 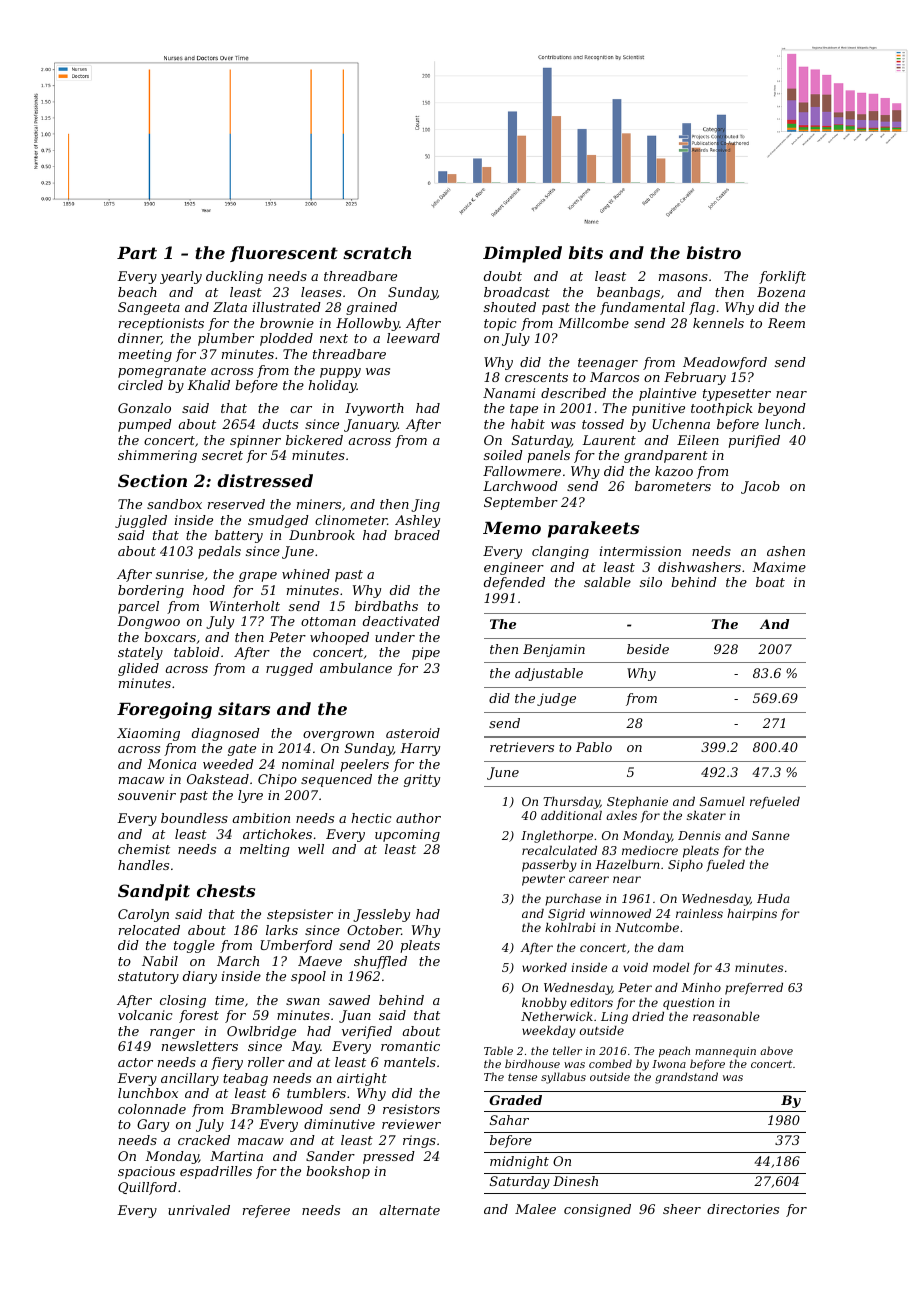 What do you see at coordinates (410, 1210) in the image?
I see `alternate` at bounding box center [410, 1210].
